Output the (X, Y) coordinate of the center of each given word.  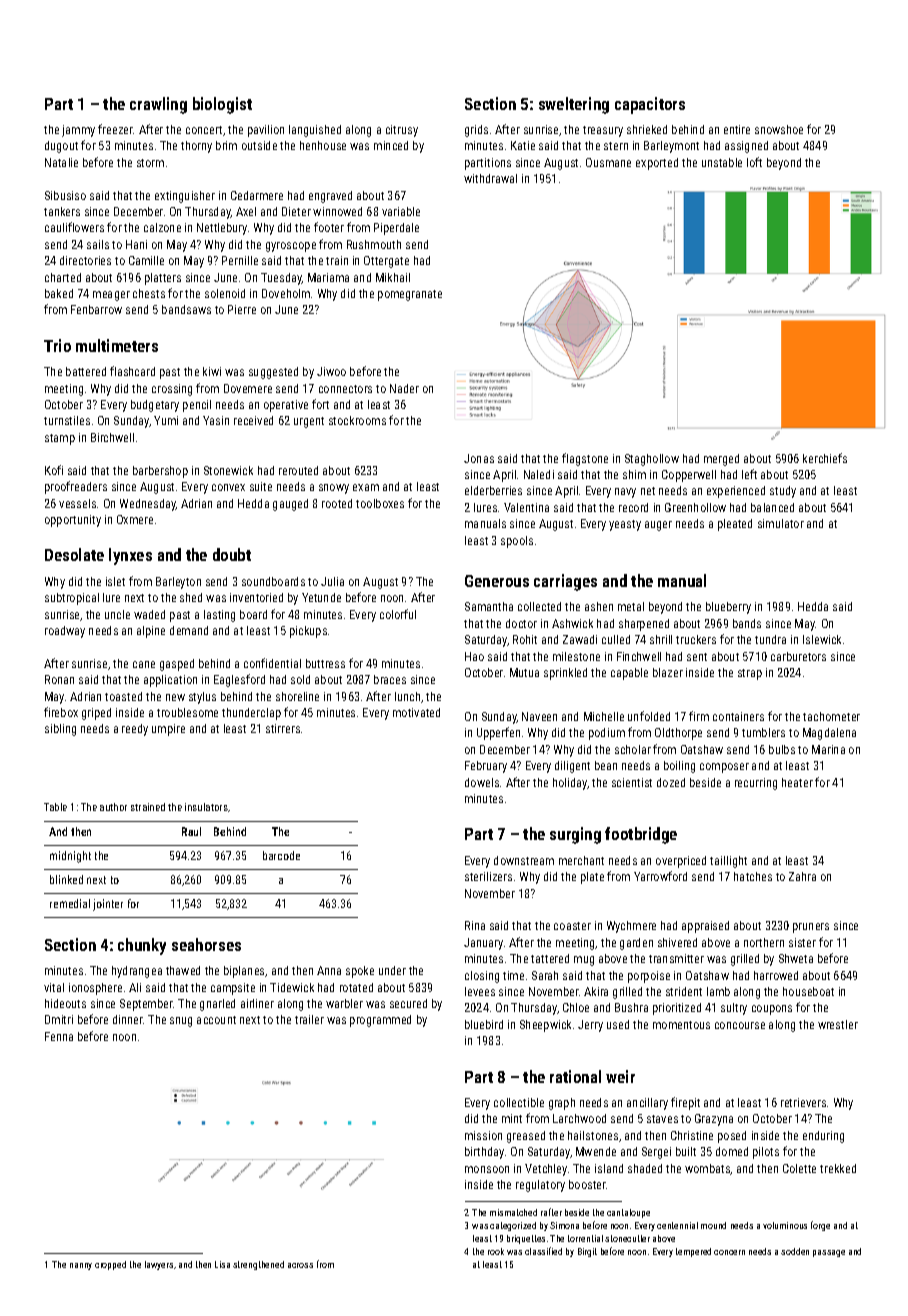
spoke (360, 972)
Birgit (587, 1252)
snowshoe (779, 129)
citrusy (402, 131)
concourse (740, 1025)
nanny (81, 1266)
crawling (158, 105)
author (113, 807)
